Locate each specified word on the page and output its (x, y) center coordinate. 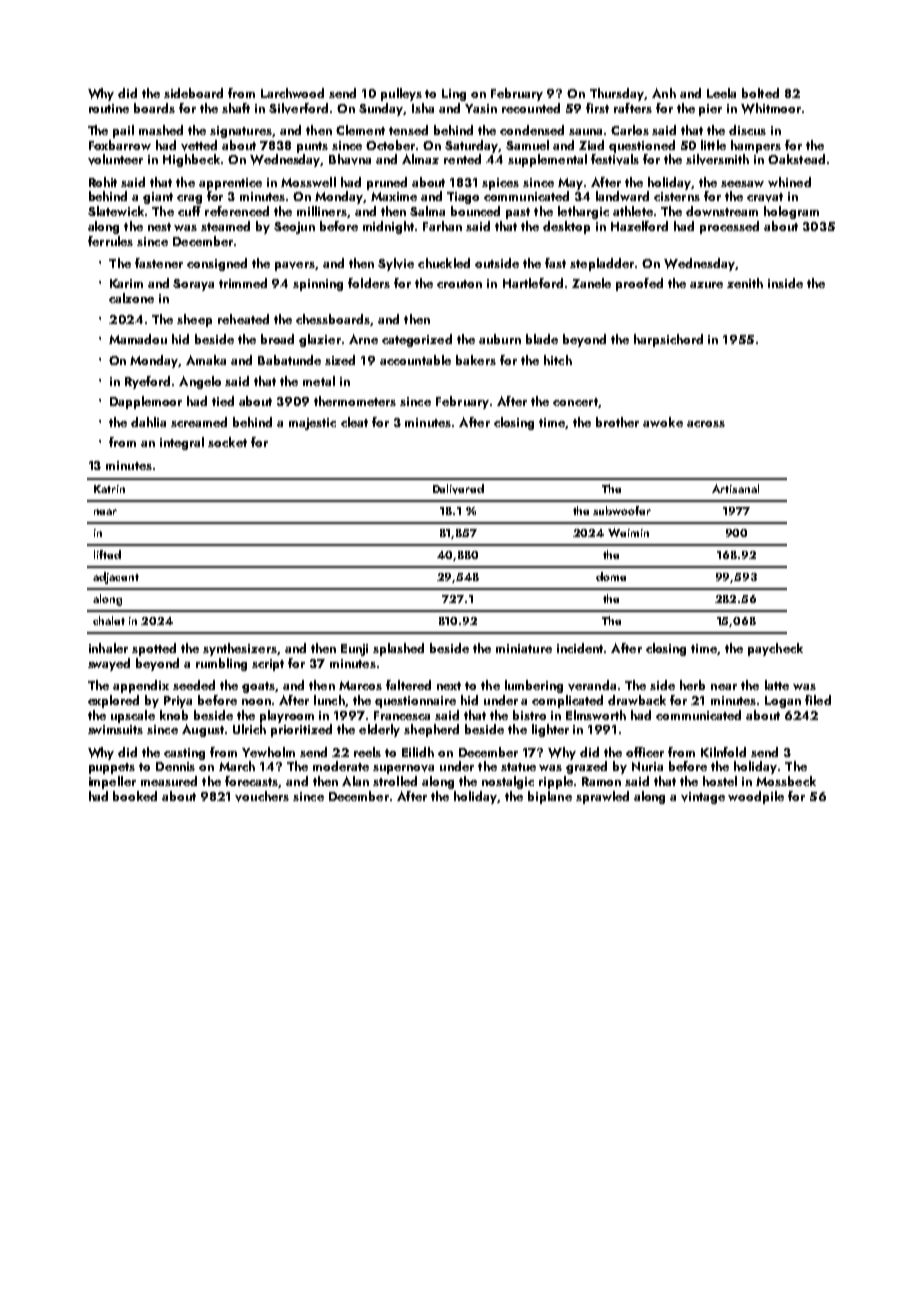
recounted (531, 108)
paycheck (775, 649)
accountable (415, 360)
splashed (398, 649)
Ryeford (147, 382)
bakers (476, 360)
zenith (745, 283)
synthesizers (240, 649)
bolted (760, 93)
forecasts (252, 782)
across (706, 424)
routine (109, 108)
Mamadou (138, 339)
